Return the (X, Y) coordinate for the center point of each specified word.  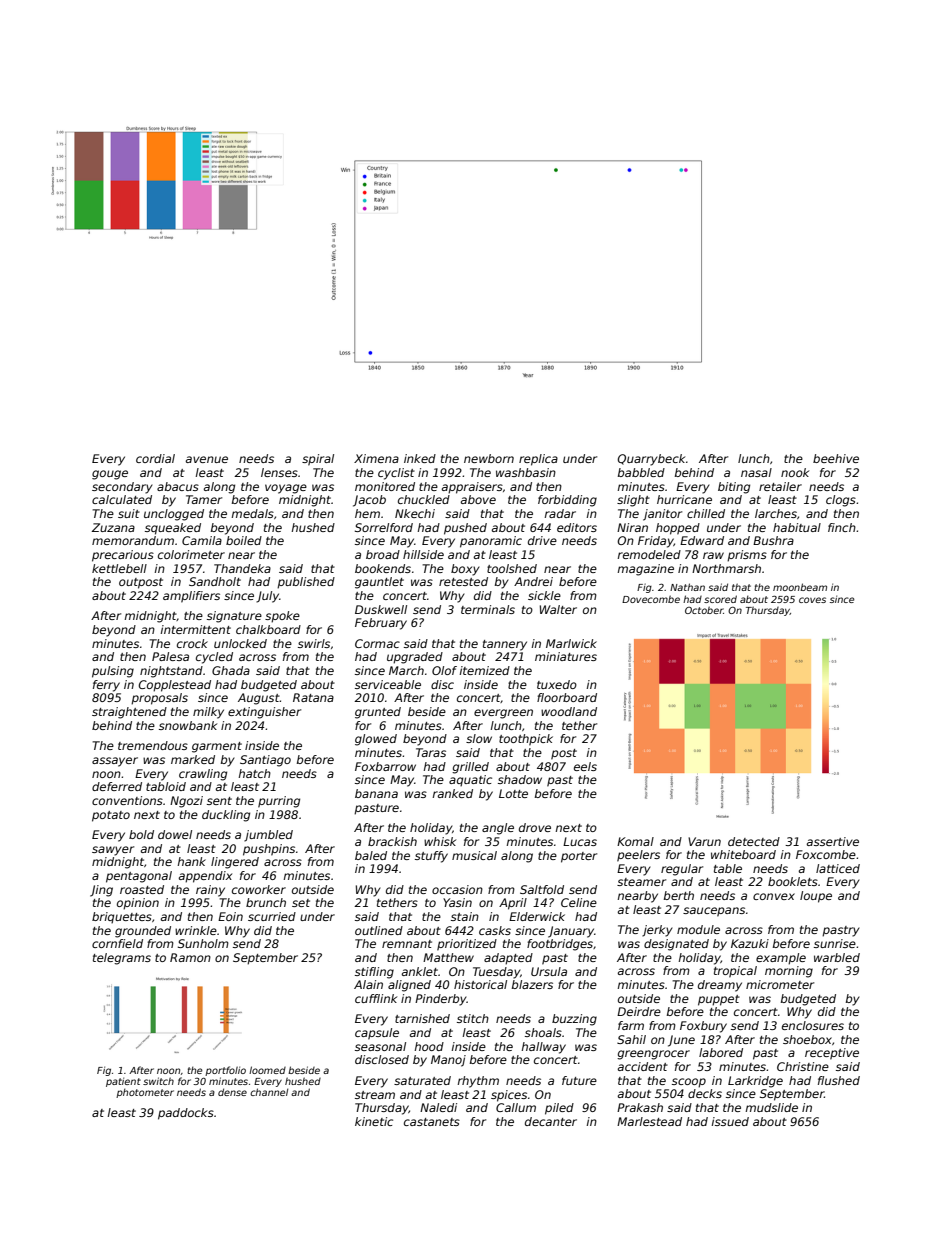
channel (269, 1092)
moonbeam (800, 587)
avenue (206, 459)
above (478, 499)
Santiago (265, 761)
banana (376, 793)
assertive (832, 841)
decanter (551, 1121)
